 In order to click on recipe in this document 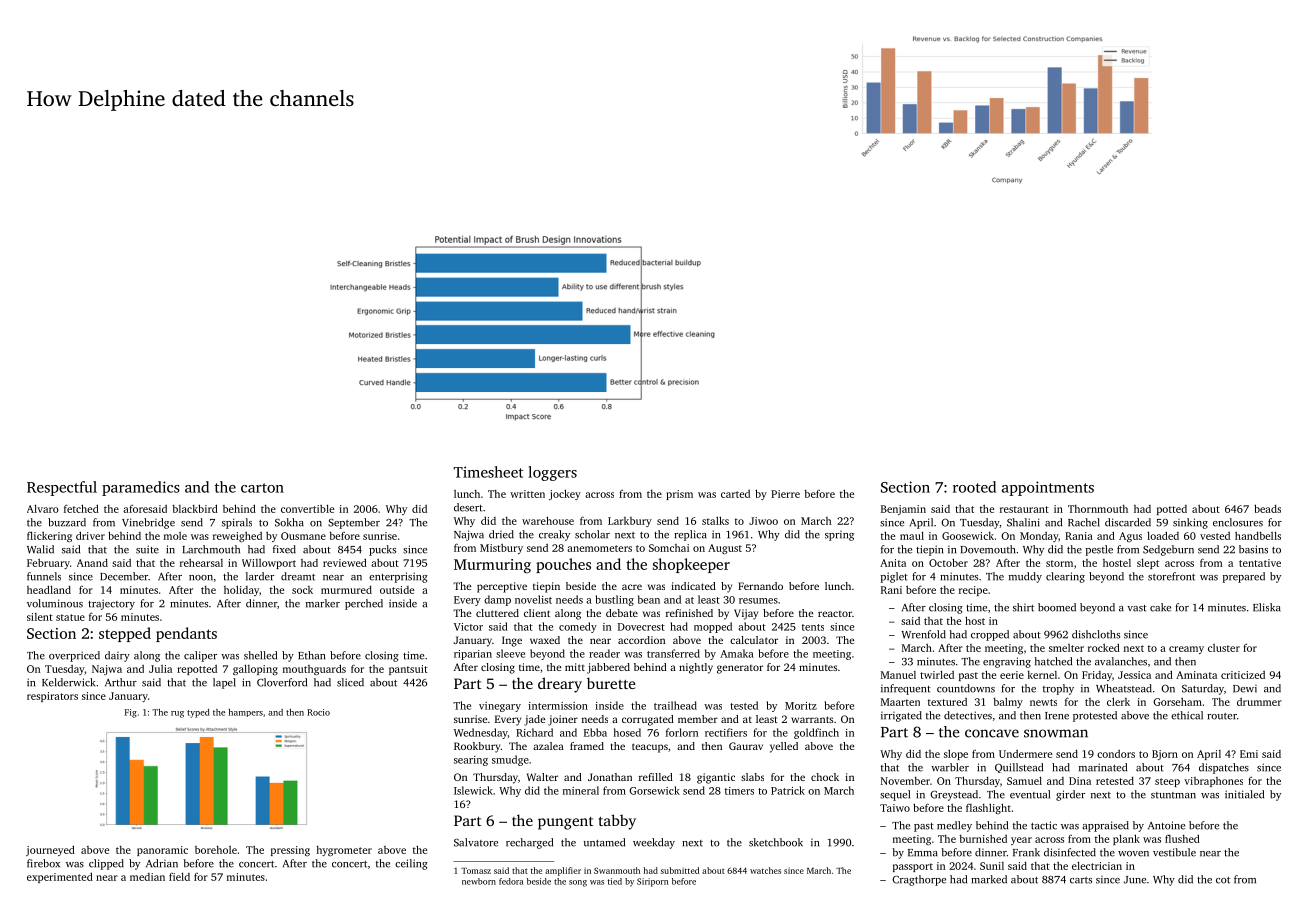, I will do `click(973, 591)`.
